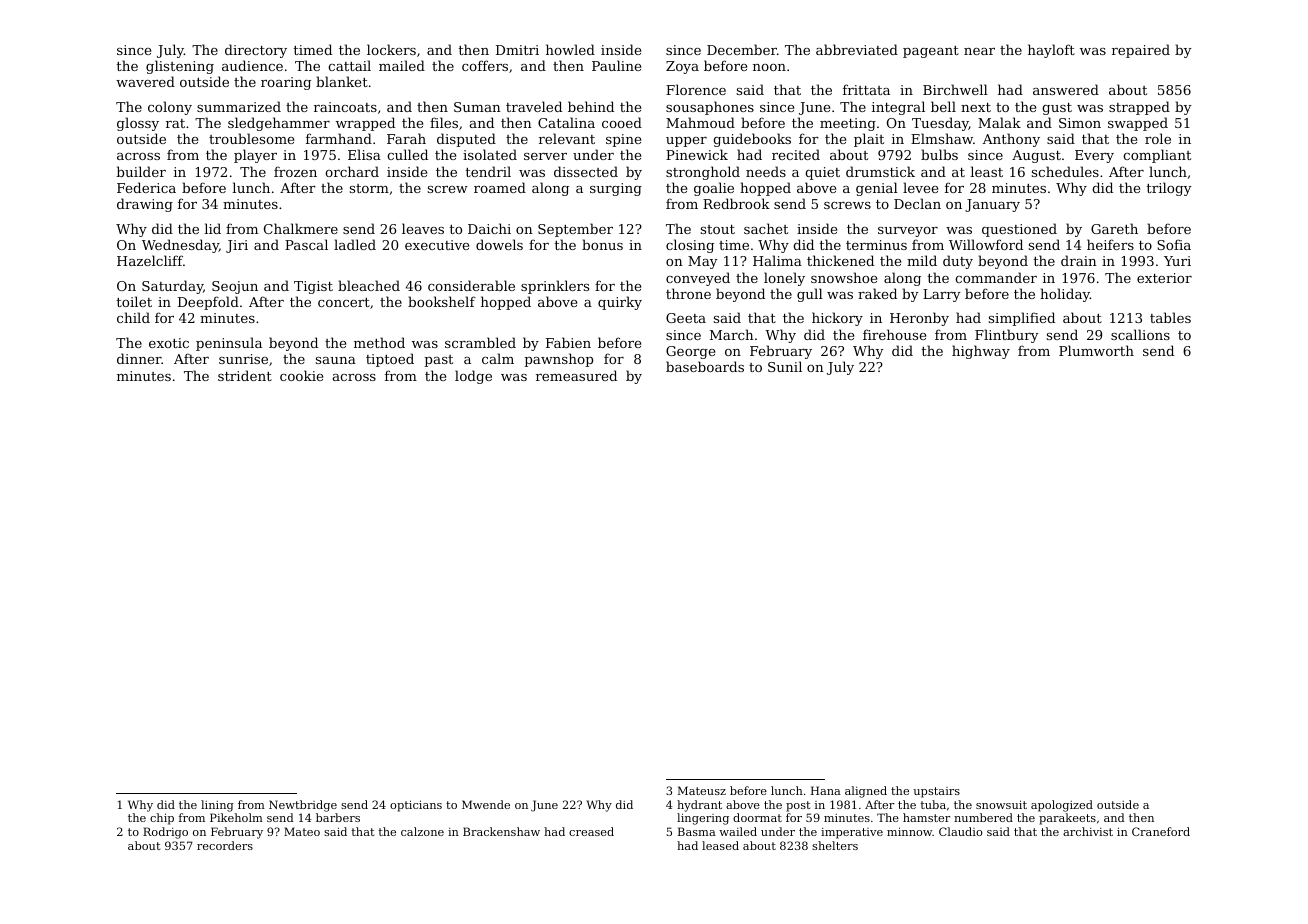 The height and width of the screenshot is (924, 1308). I want to click on highway, so click(981, 352).
